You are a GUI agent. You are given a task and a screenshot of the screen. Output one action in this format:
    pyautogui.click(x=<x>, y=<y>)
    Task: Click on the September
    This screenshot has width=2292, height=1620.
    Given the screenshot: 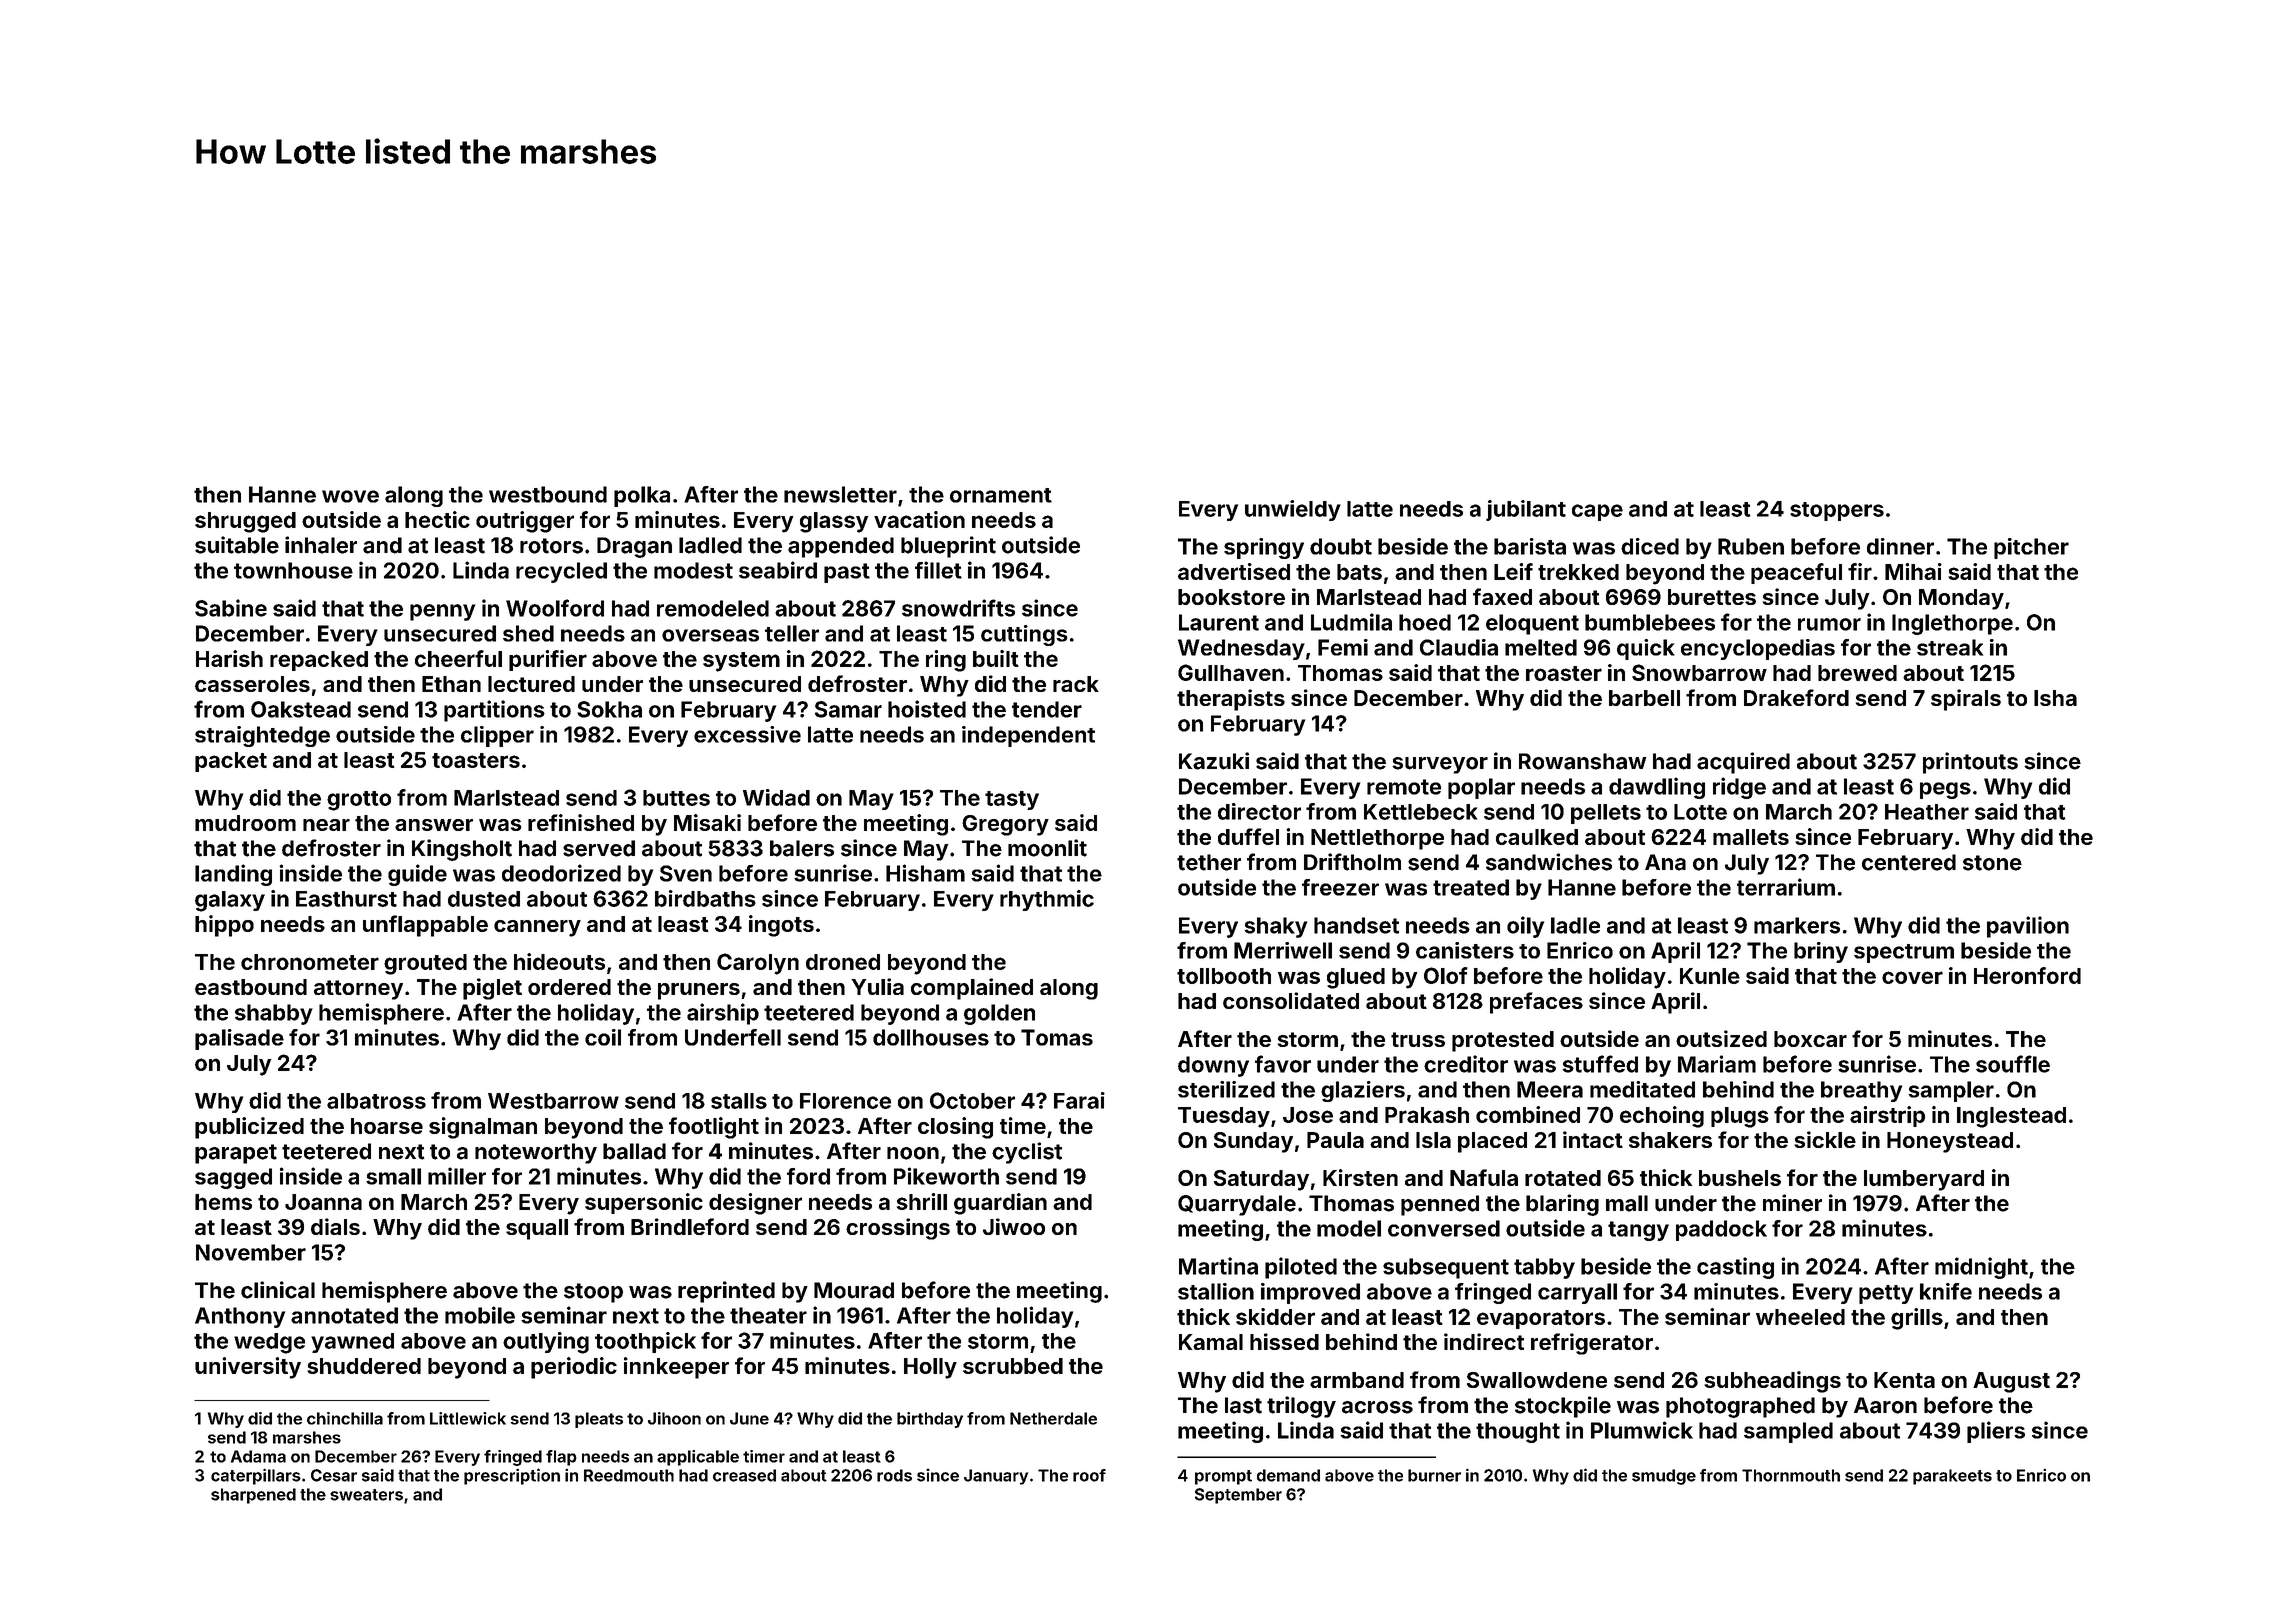 What is the action you would take?
    pyautogui.click(x=1238, y=1496)
